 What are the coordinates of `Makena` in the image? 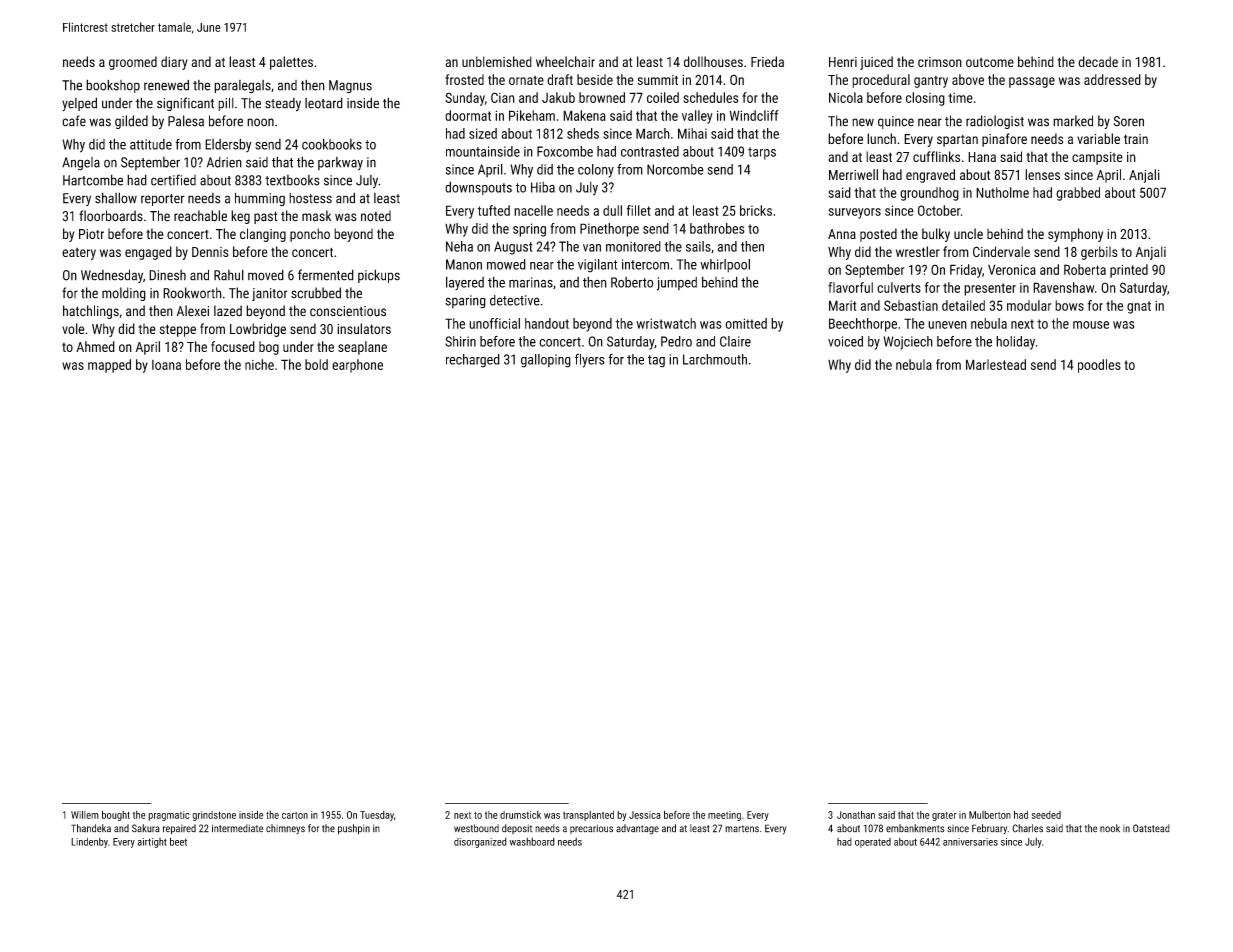 It's located at (584, 115).
